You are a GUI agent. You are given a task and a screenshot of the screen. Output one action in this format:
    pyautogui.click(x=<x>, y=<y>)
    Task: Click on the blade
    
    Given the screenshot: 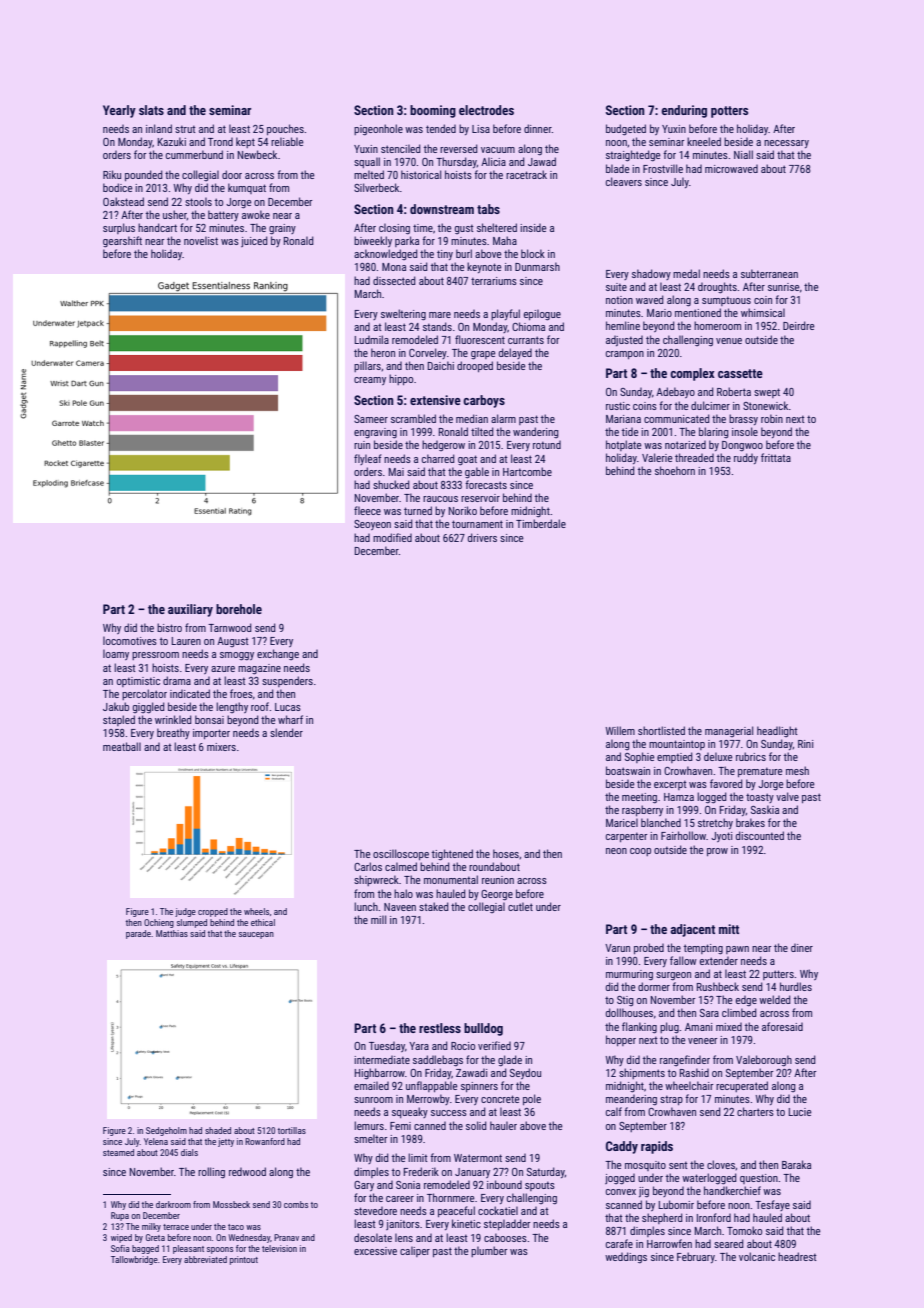 What is the action you would take?
    pyautogui.click(x=618, y=168)
